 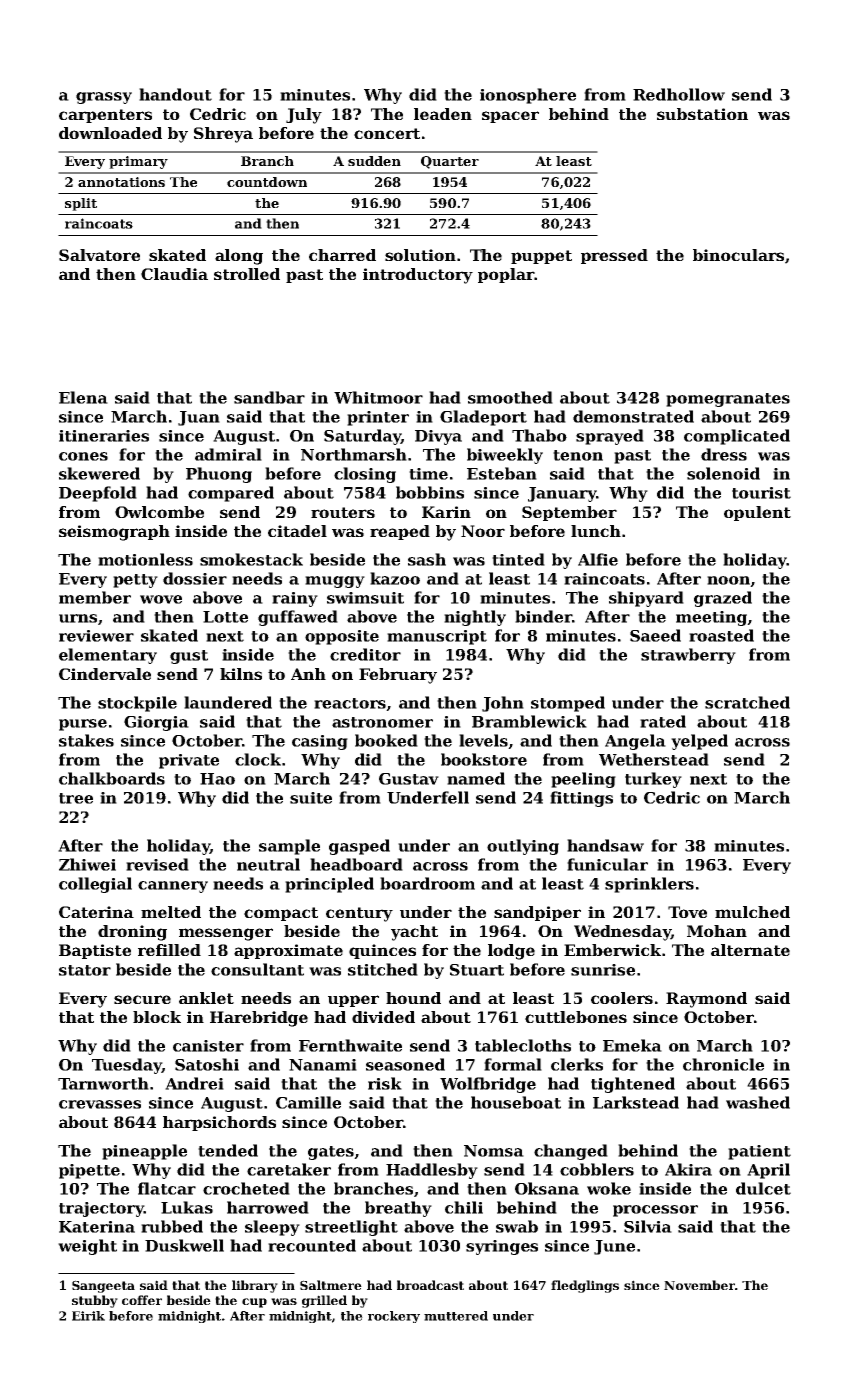 What do you see at coordinates (699, 742) in the screenshot?
I see `yelped` at bounding box center [699, 742].
